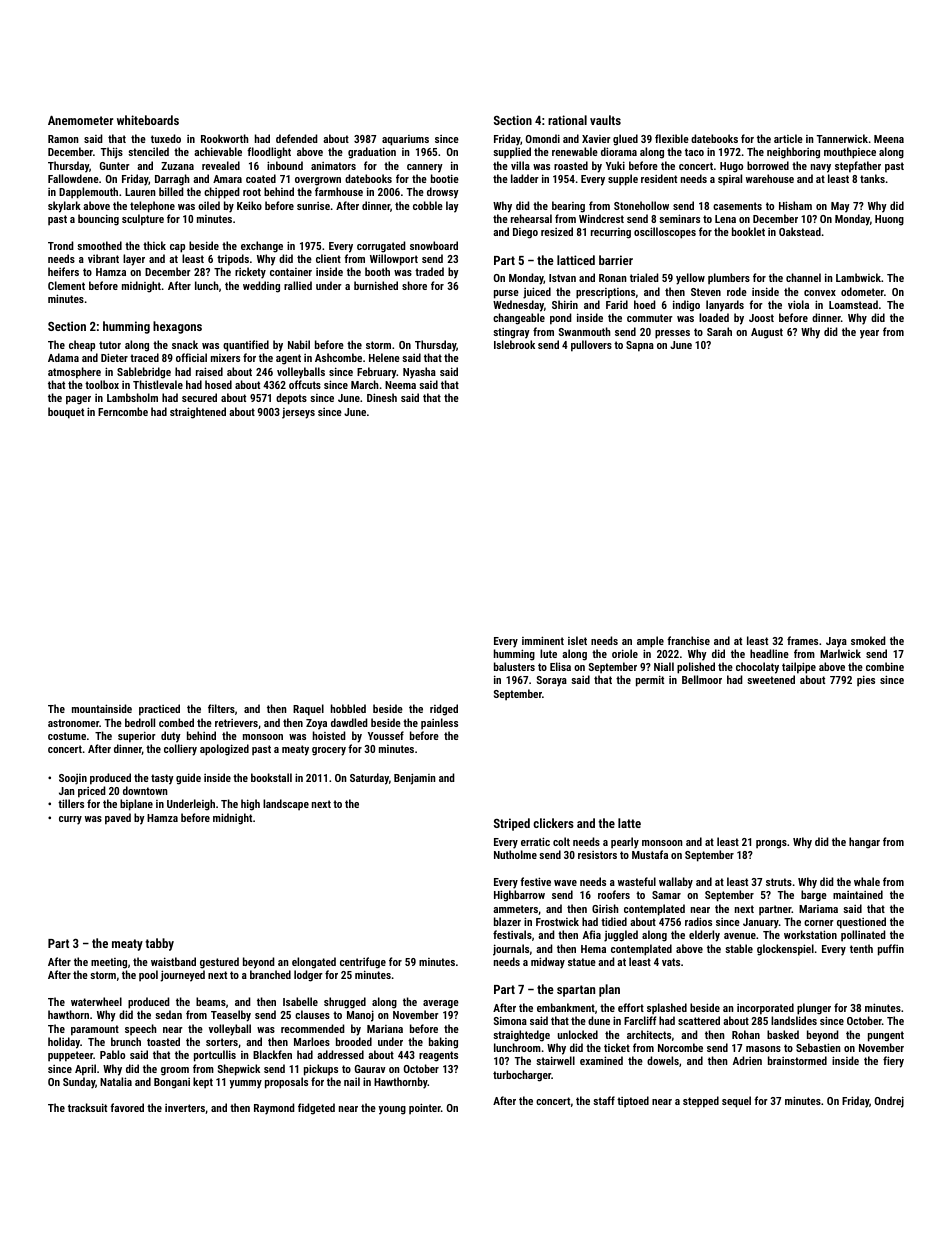 The height and width of the page is (1233, 952). Describe the element at coordinates (112, 1054) in the page. I see `Pablo` at that location.
